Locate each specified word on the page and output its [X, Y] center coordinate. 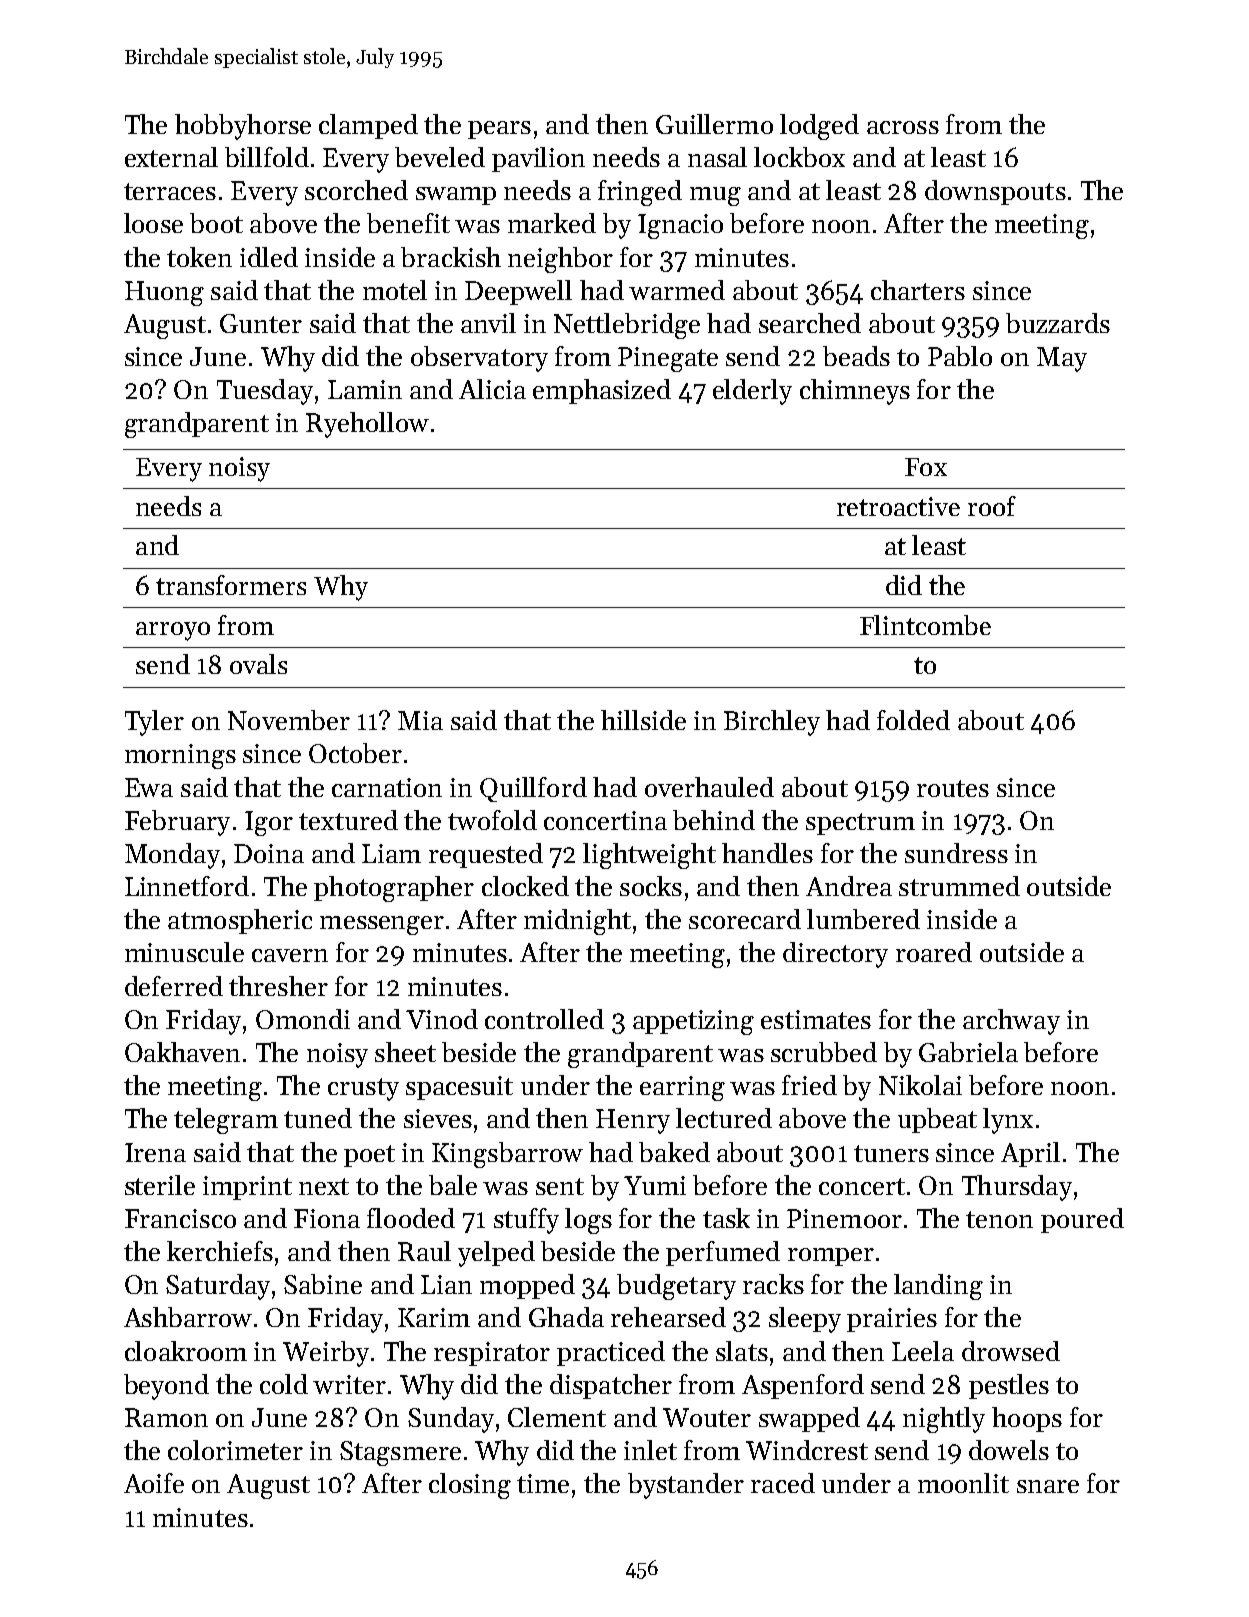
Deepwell [518, 292]
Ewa [149, 787]
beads [856, 356]
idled [269, 257]
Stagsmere [400, 1453]
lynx [1008, 1121]
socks [651, 886]
